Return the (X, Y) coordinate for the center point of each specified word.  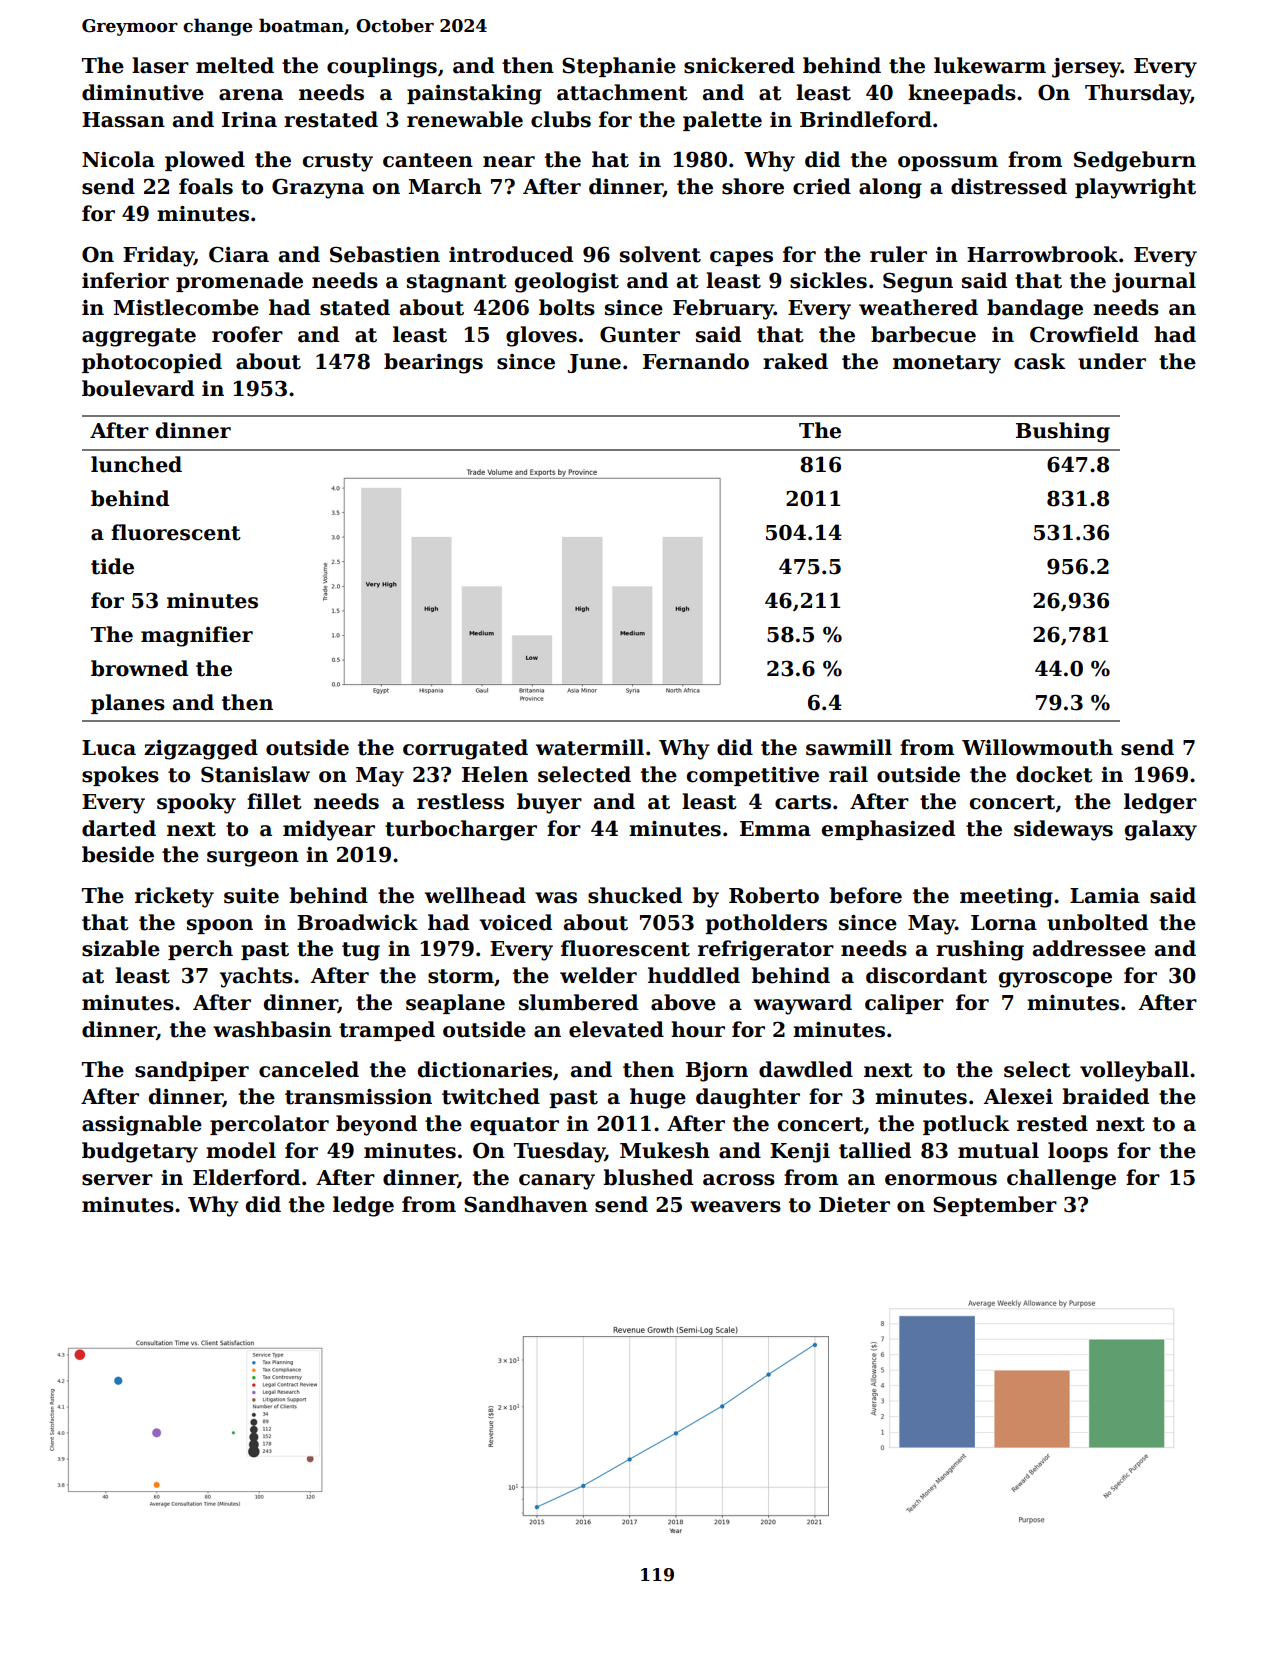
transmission (358, 1097)
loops (1078, 1152)
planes (128, 704)
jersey (1086, 68)
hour (698, 1029)
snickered (739, 65)
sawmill (849, 747)
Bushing (1063, 432)
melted (235, 65)
